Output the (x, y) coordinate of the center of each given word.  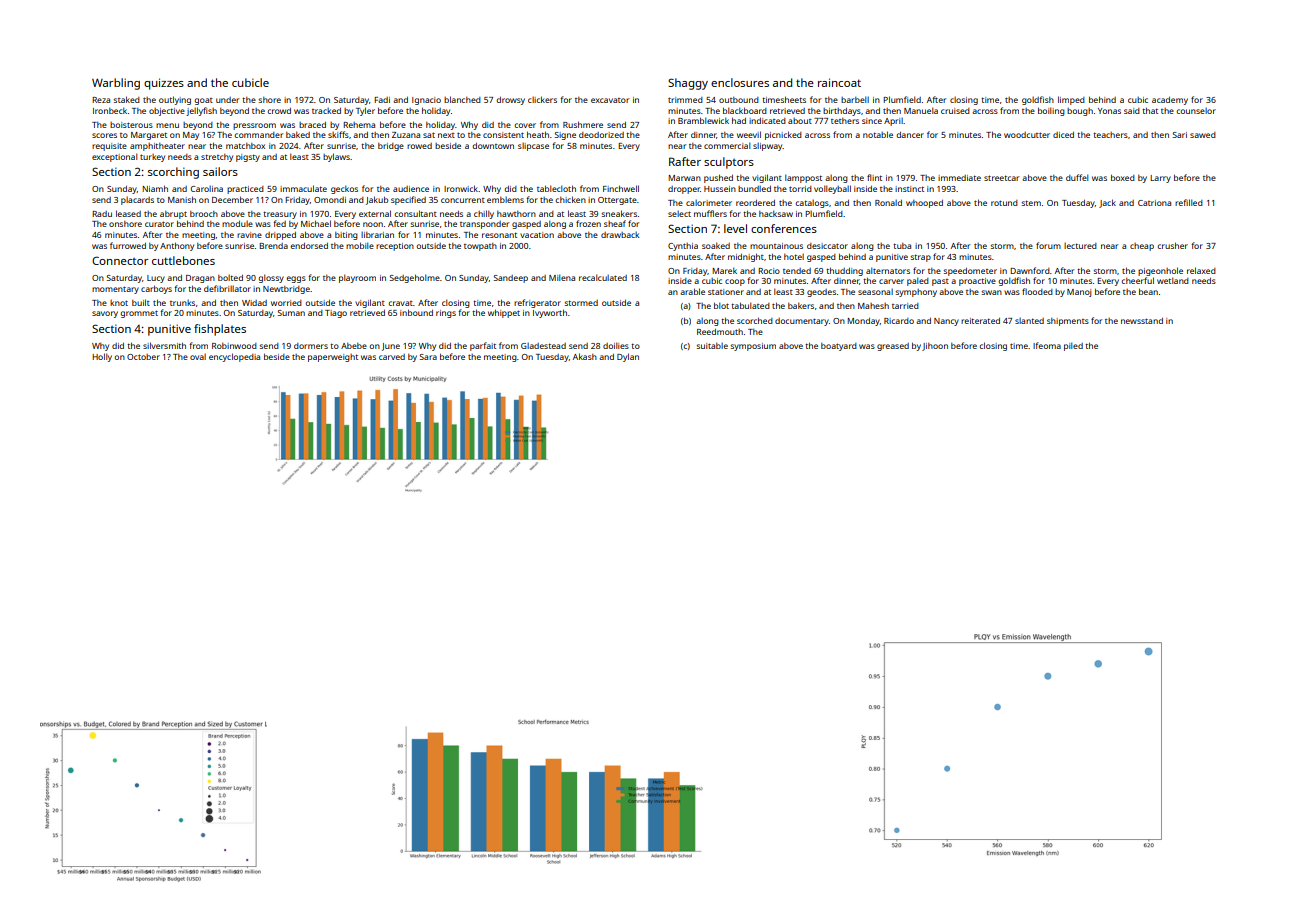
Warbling (116, 84)
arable (692, 291)
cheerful (1137, 280)
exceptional (114, 157)
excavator (610, 100)
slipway (768, 147)
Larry (1160, 179)
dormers (311, 346)
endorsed (309, 246)
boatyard (839, 347)
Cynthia (683, 247)
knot (119, 303)
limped (1071, 100)
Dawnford (1030, 270)
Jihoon (935, 347)
